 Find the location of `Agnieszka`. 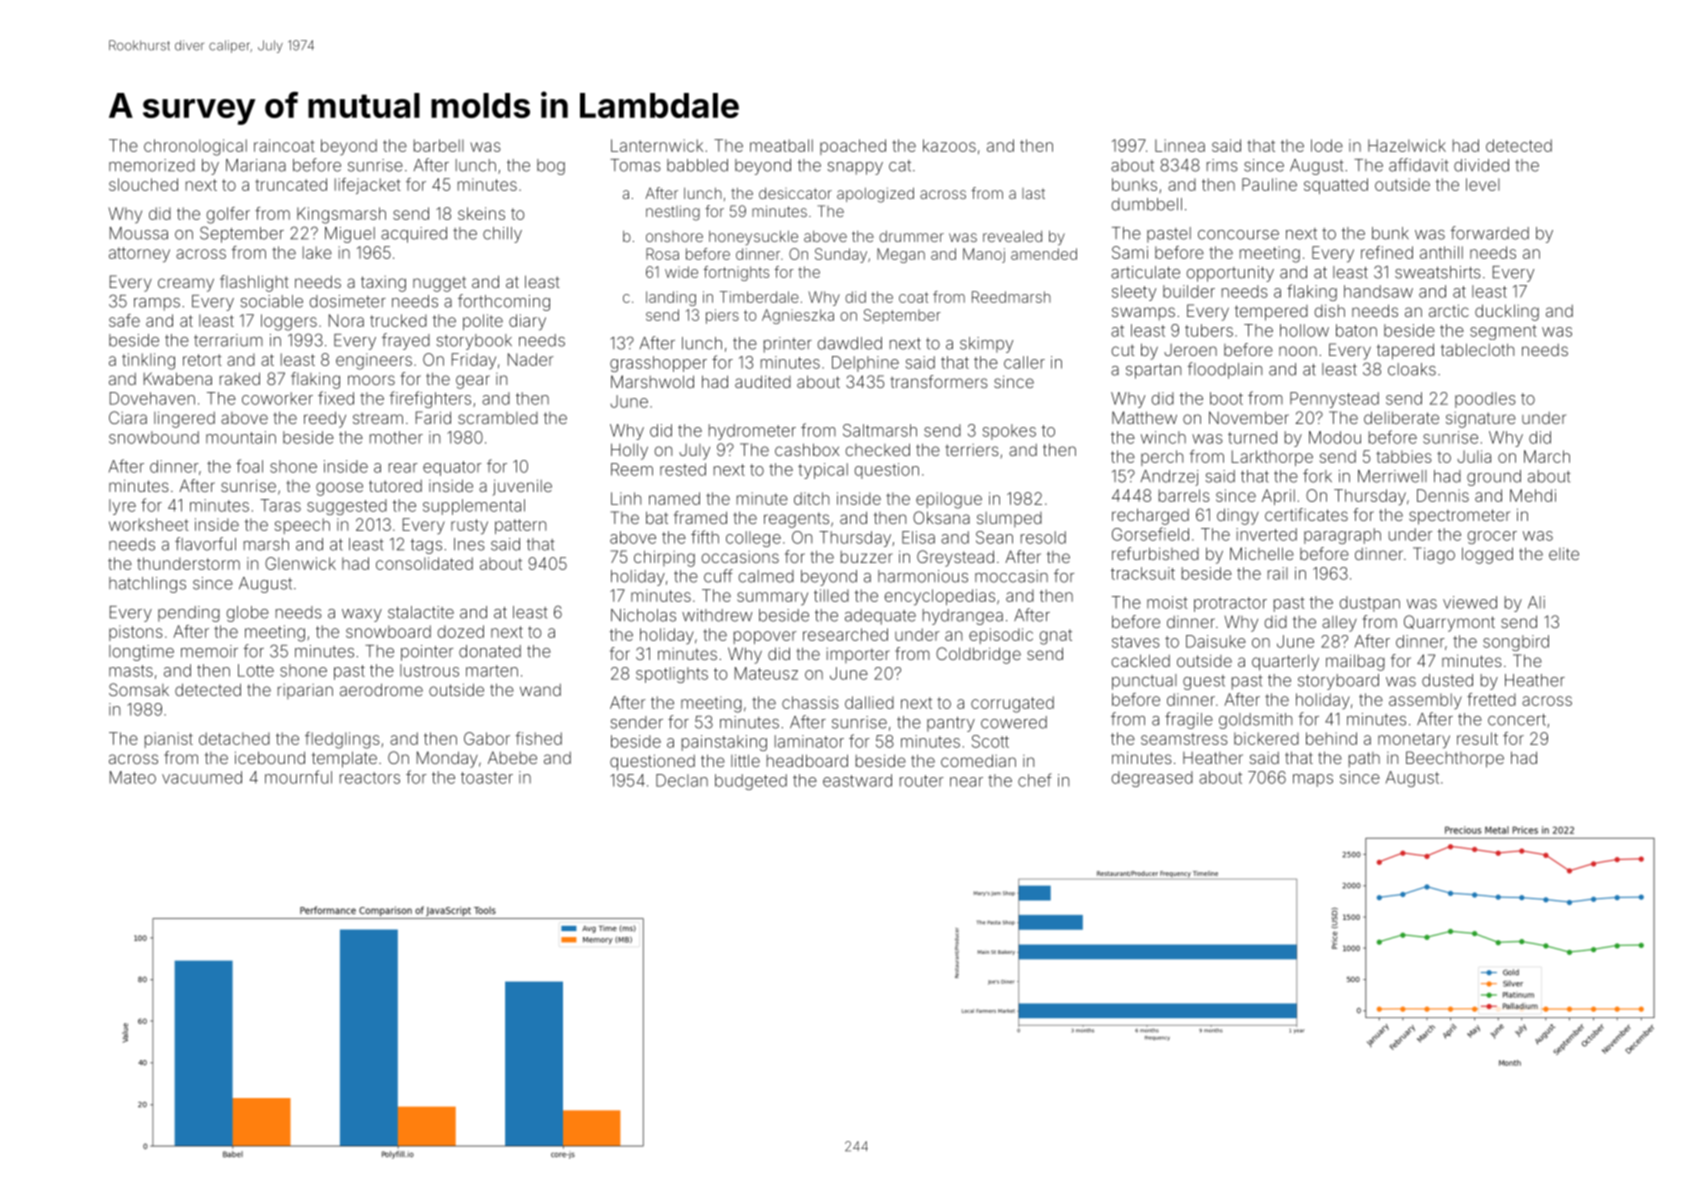

Agnieszka is located at coordinates (798, 316).
